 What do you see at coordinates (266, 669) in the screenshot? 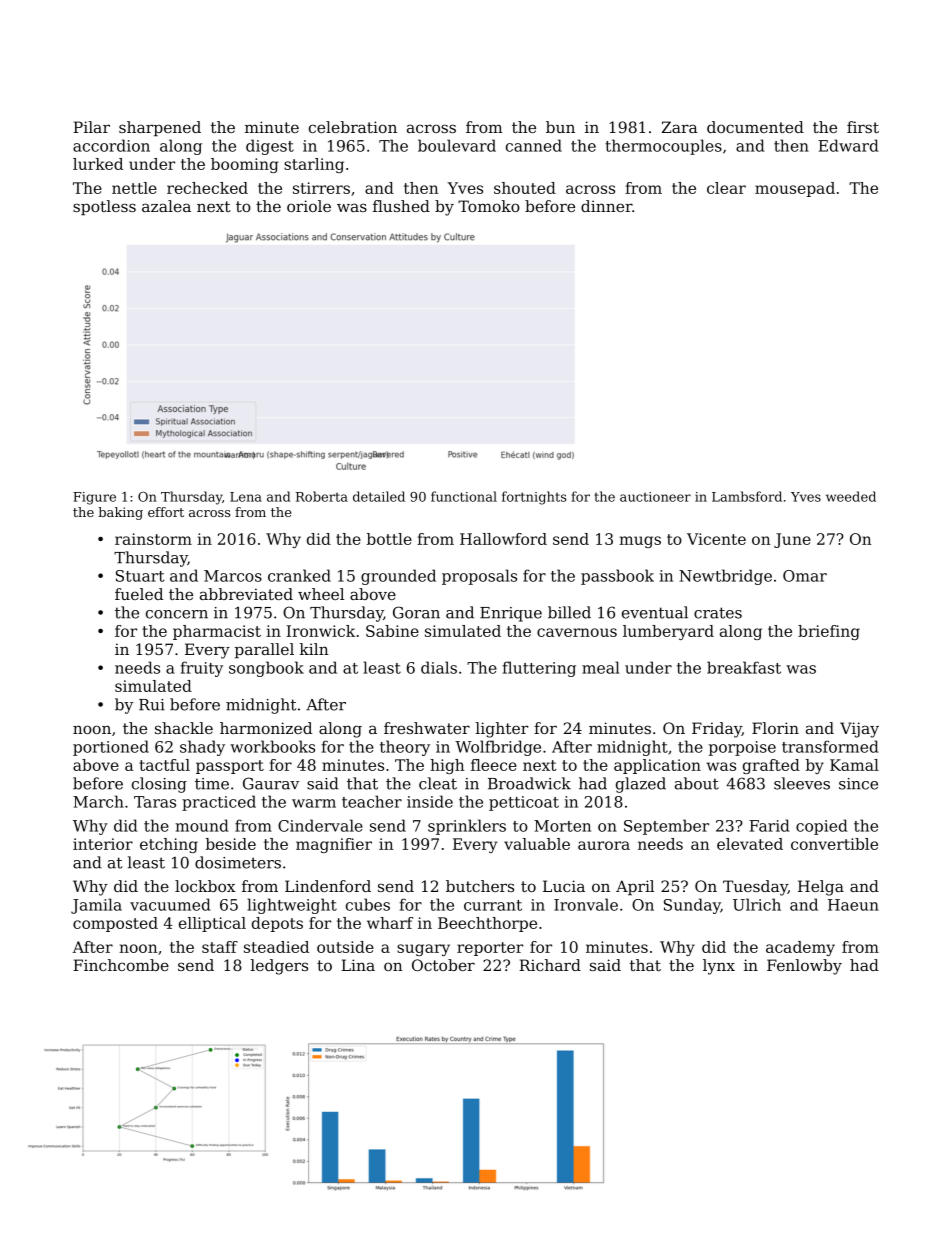
I see `songbook` at bounding box center [266, 669].
